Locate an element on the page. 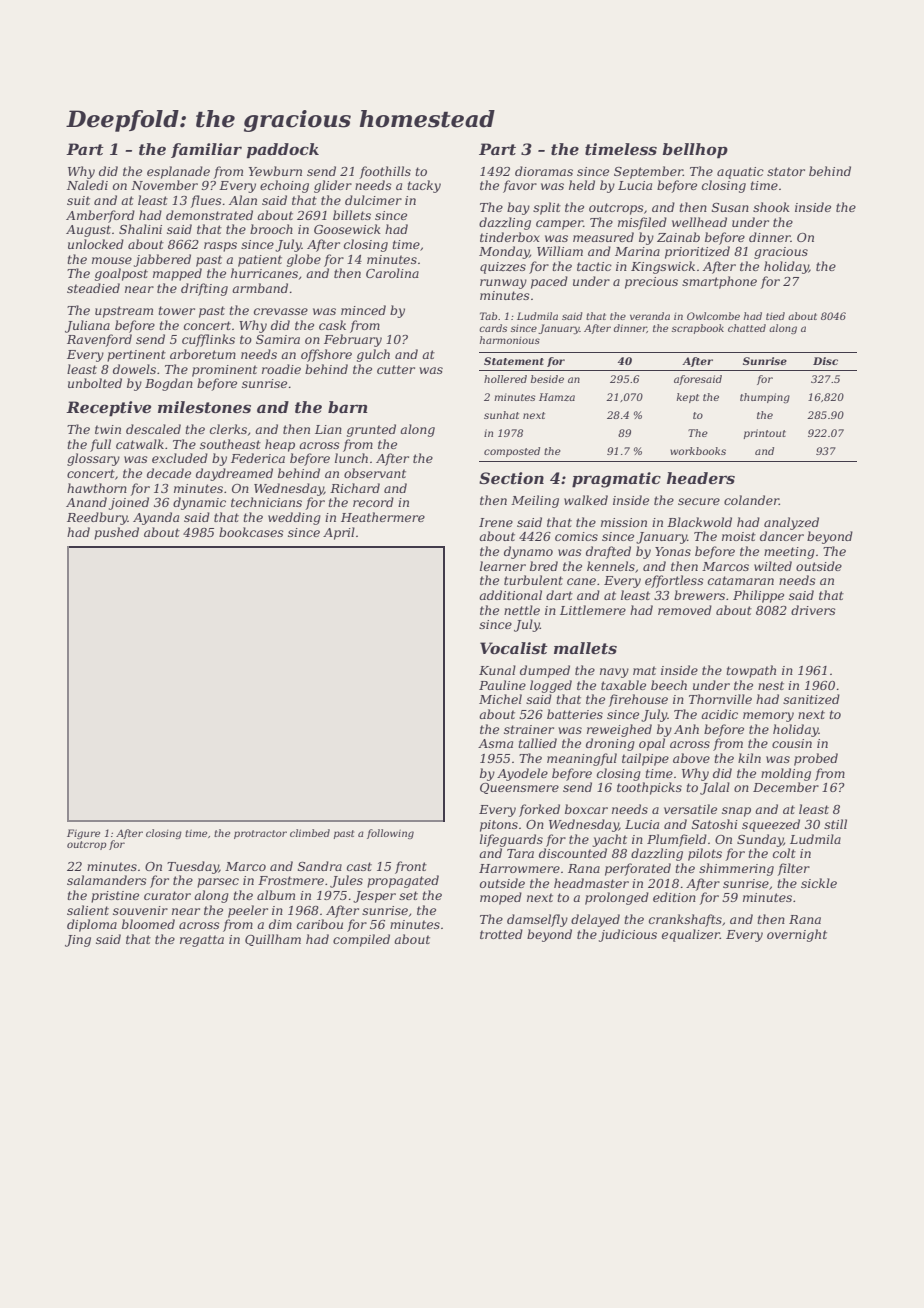 The height and width of the page is (1308, 924). mallets is located at coordinates (585, 648).
